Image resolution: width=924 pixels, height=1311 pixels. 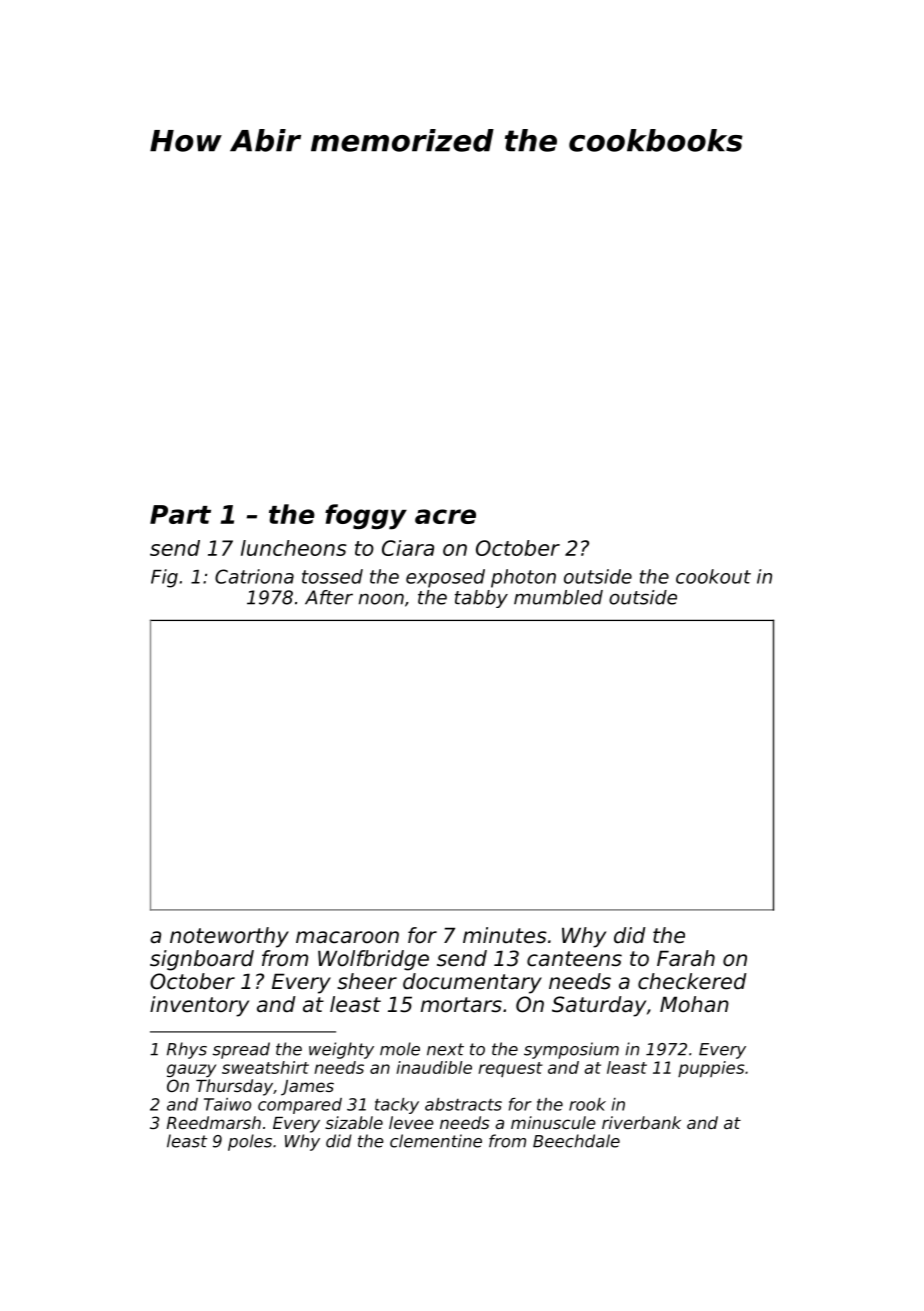 I want to click on mumbled, so click(x=558, y=597).
